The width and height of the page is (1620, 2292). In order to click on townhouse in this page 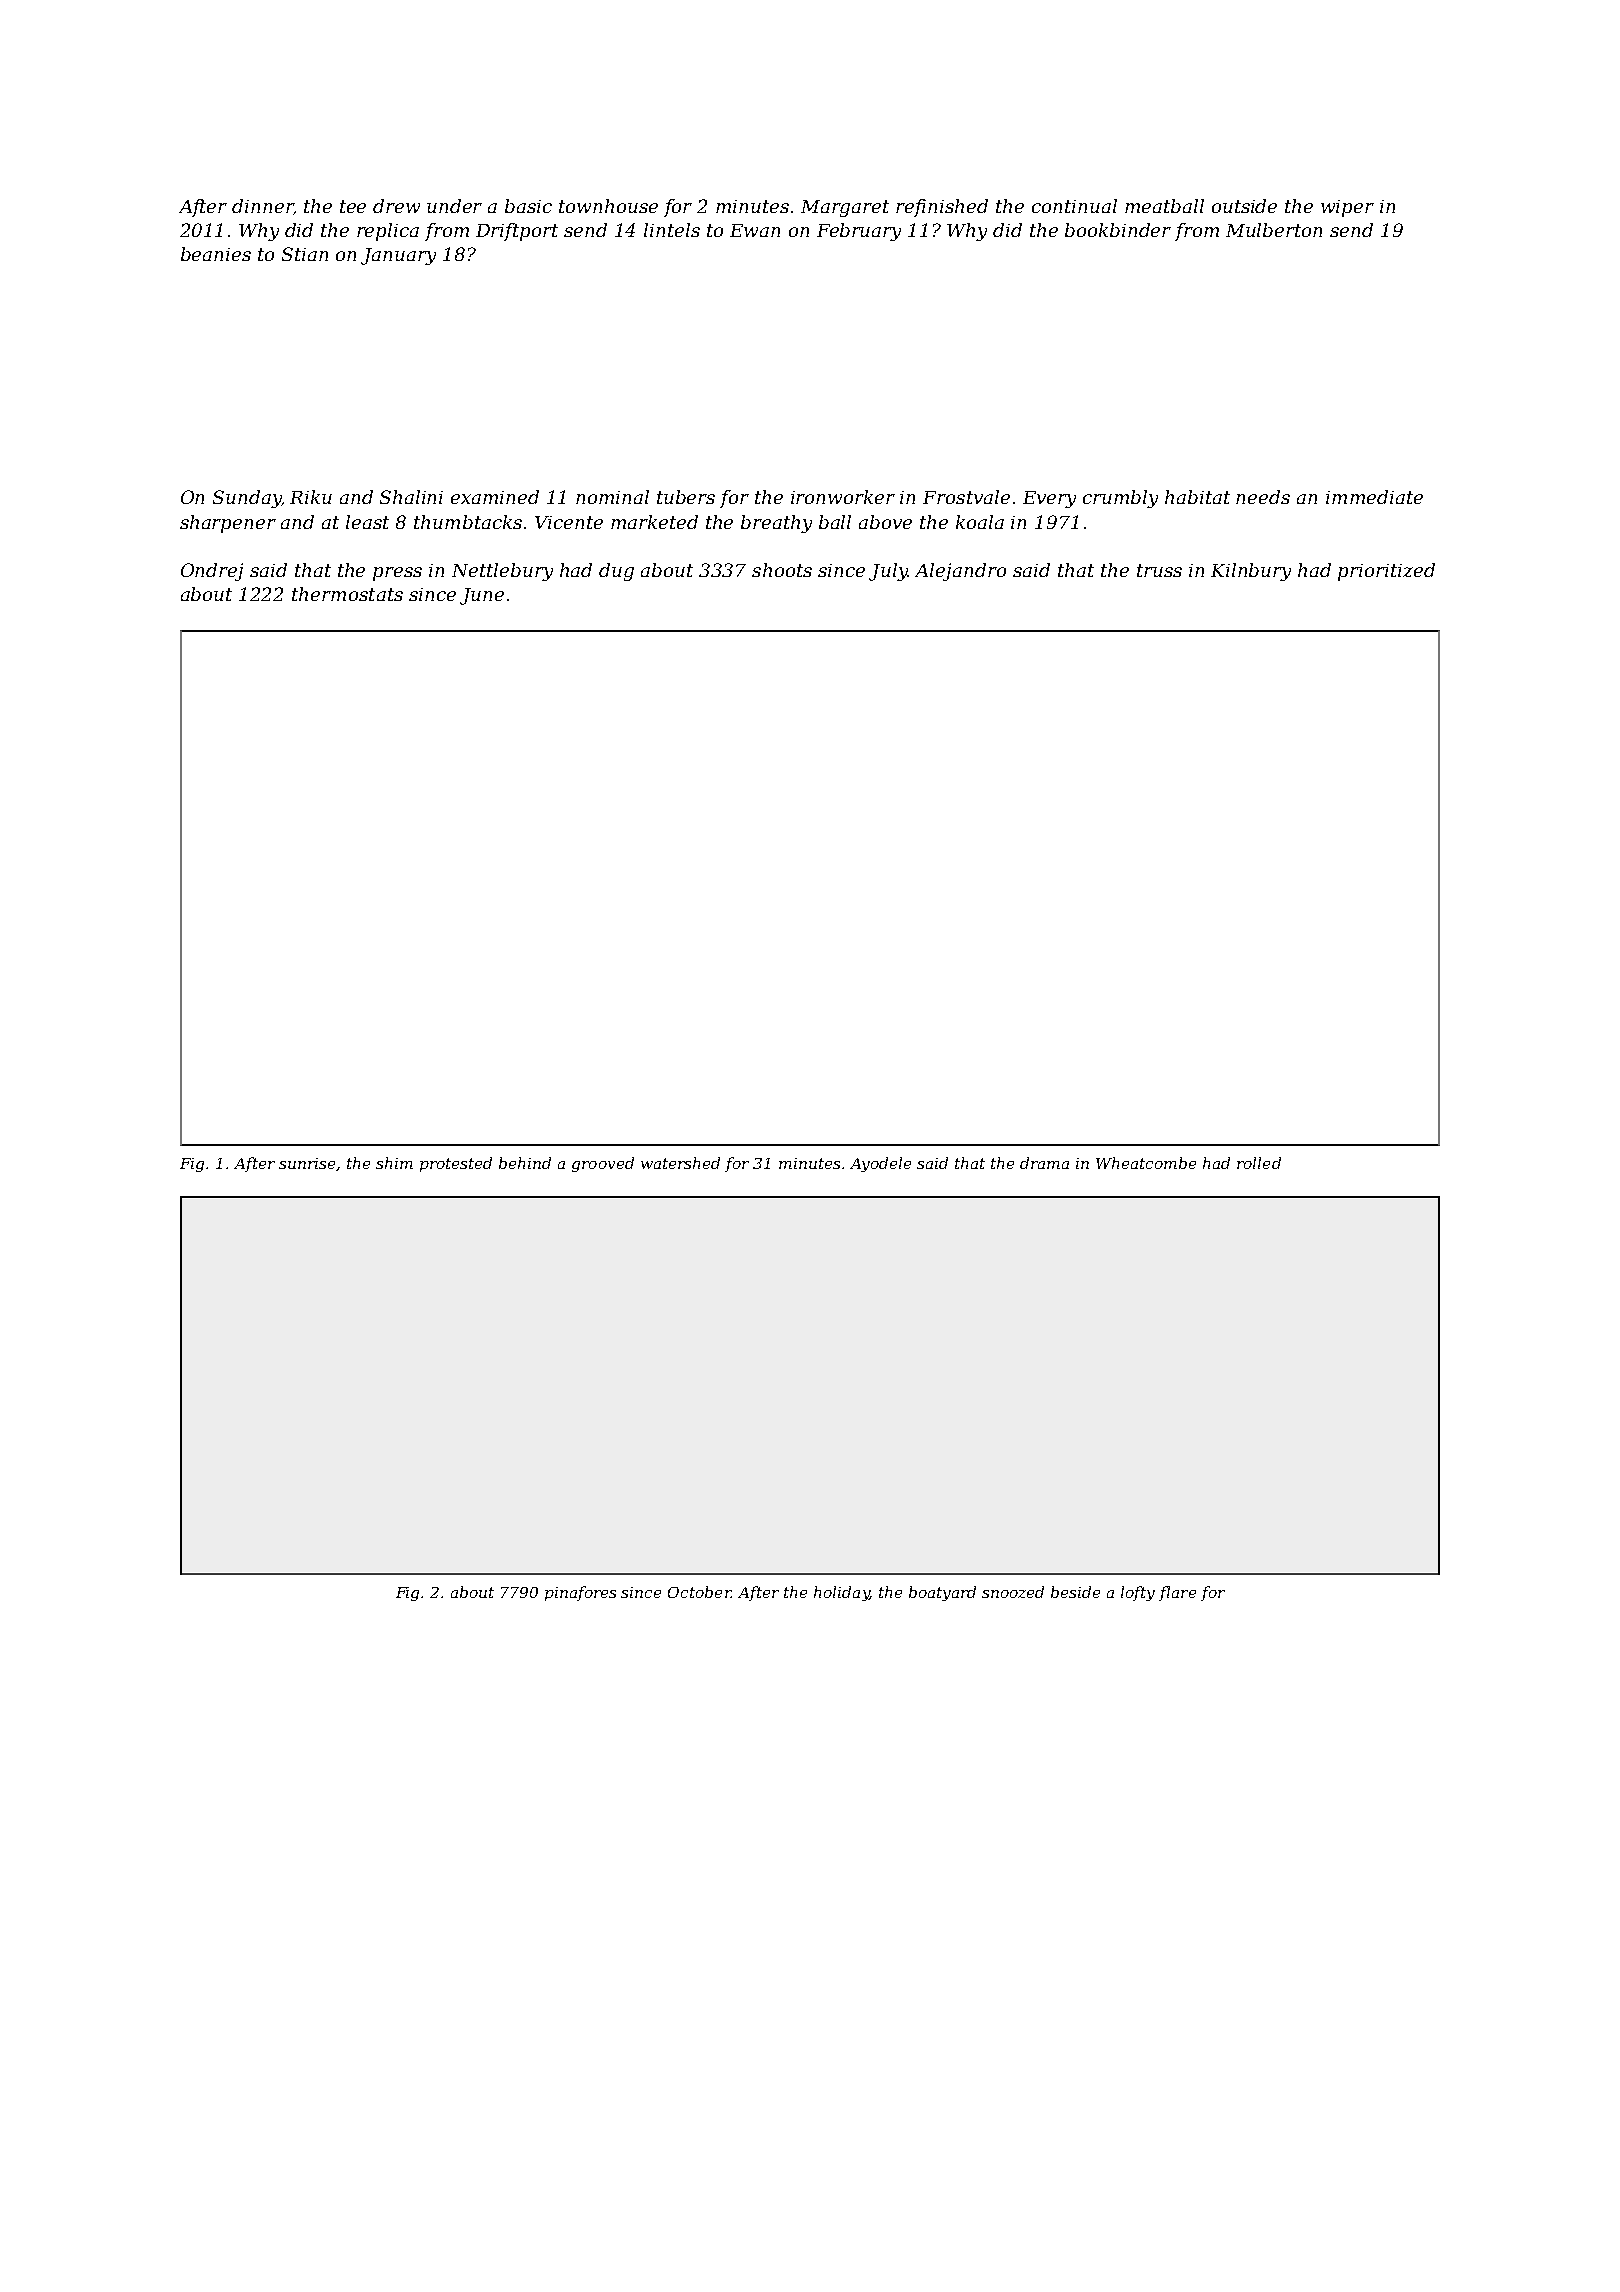, I will do `click(608, 206)`.
